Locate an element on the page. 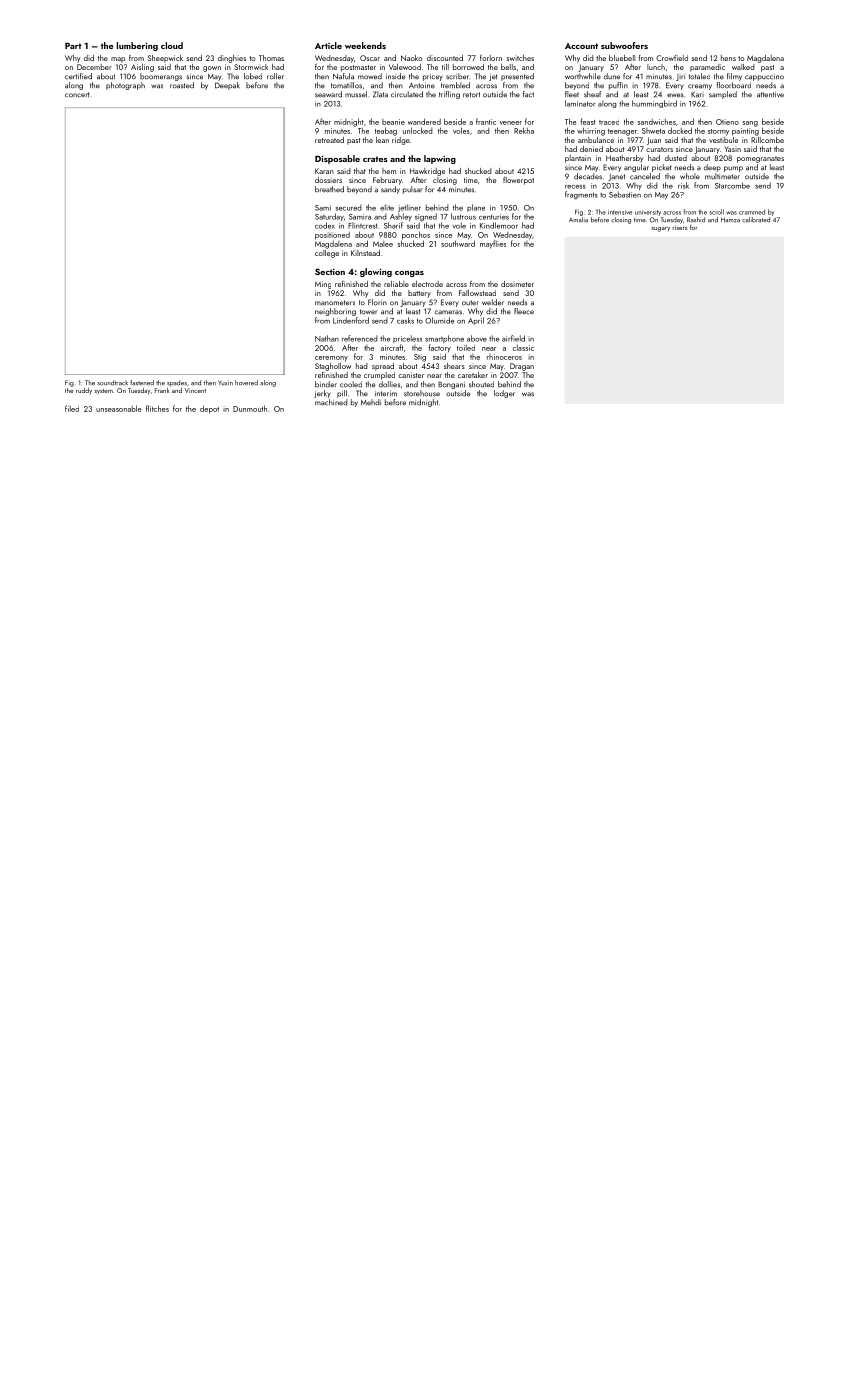 Image resolution: width=849 pixels, height=1400 pixels. Kindlemoor is located at coordinates (499, 225).
